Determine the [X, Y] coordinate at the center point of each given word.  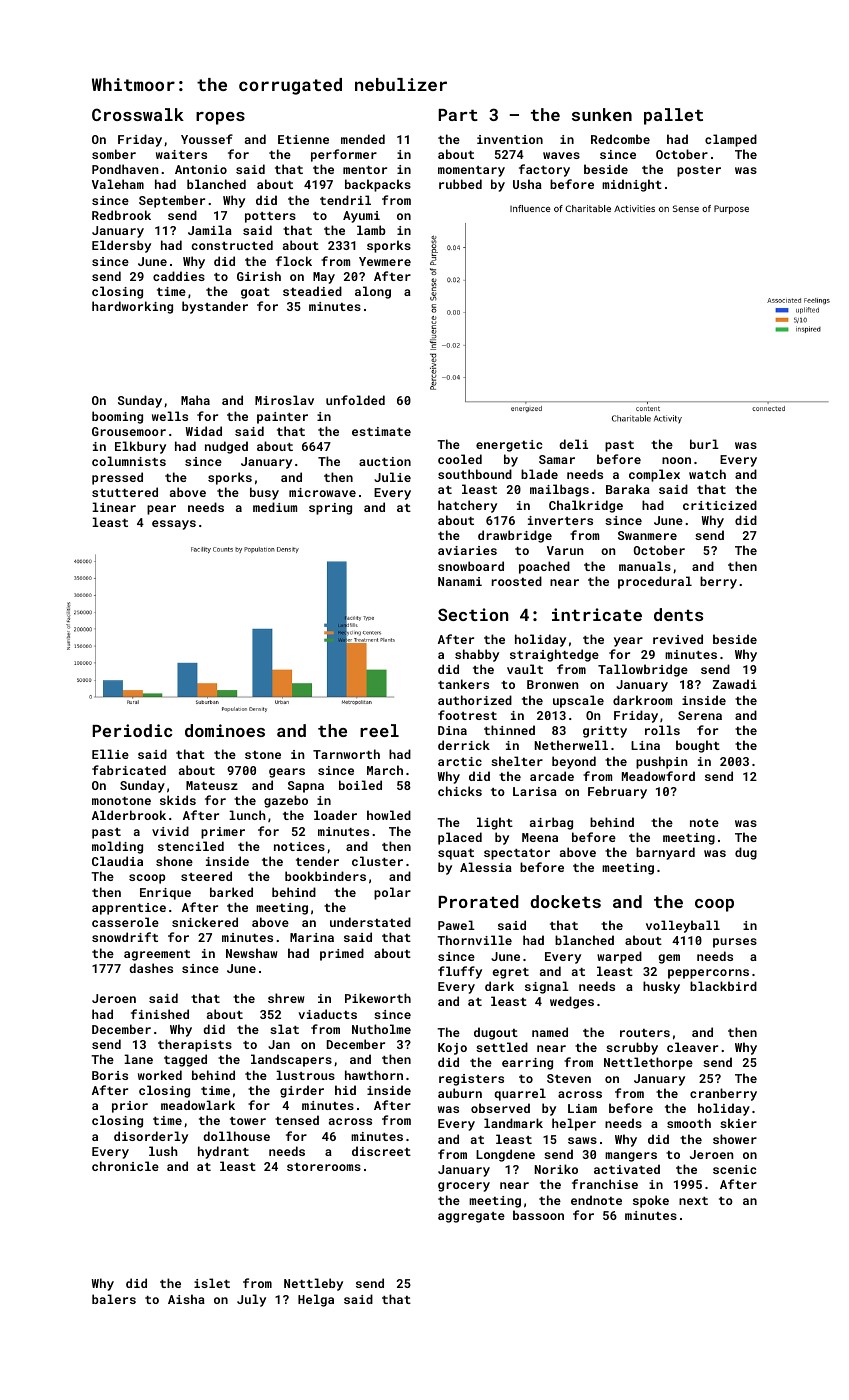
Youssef [207, 139]
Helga [316, 1300]
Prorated [478, 901]
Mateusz [212, 785]
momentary [471, 171]
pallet [673, 116]
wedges [572, 1002]
